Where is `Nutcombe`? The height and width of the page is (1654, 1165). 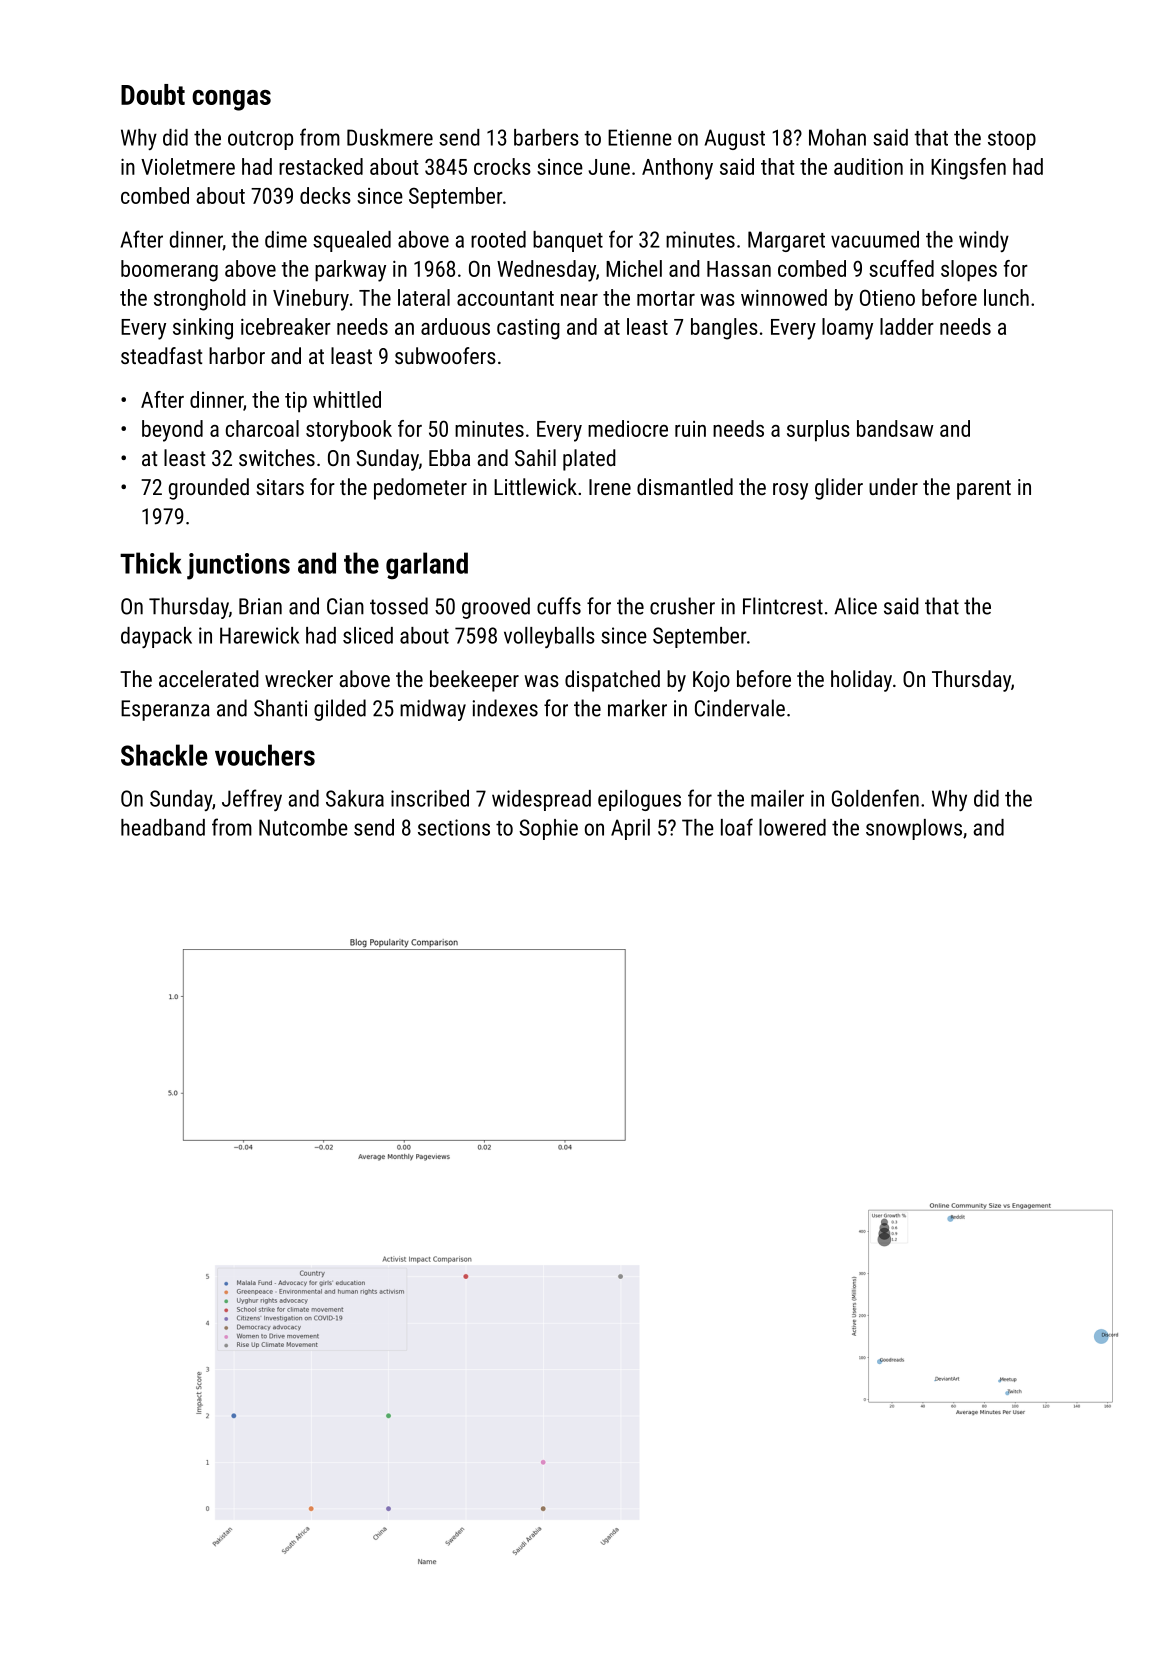
Nutcombe is located at coordinates (303, 827).
